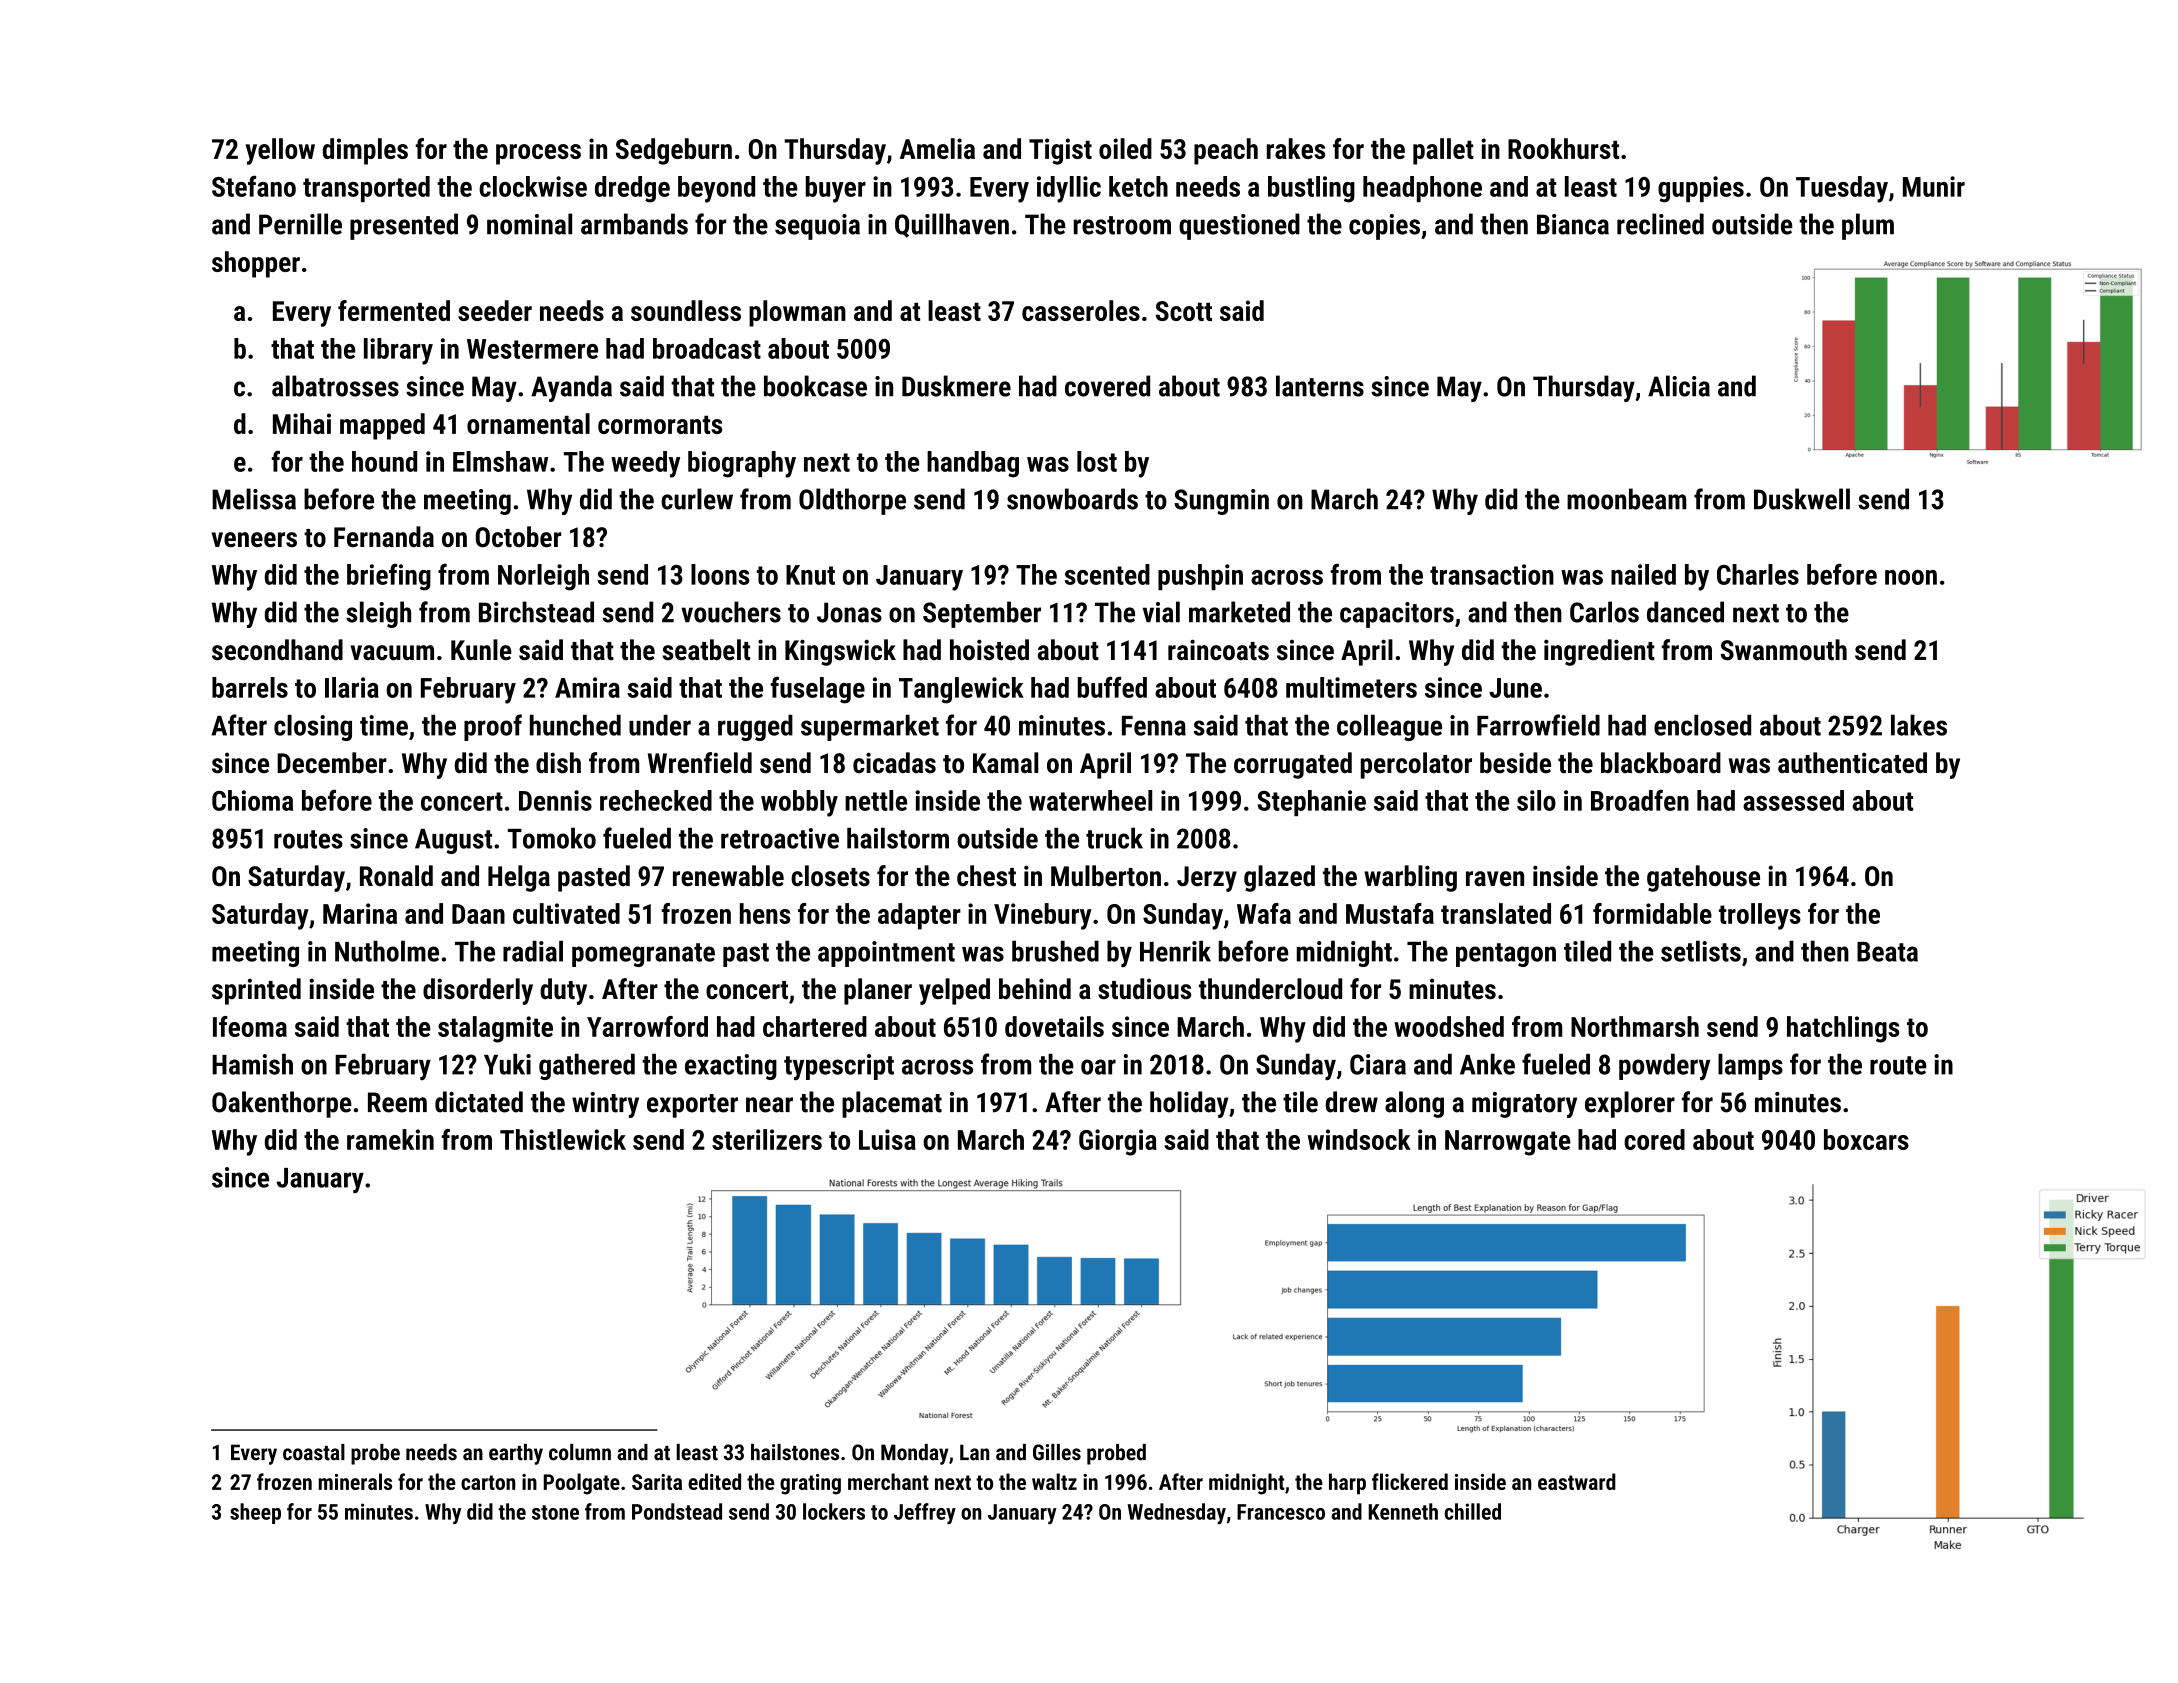  What do you see at coordinates (1701, 951) in the image?
I see `setlists` at bounding box center [1701, 951].
